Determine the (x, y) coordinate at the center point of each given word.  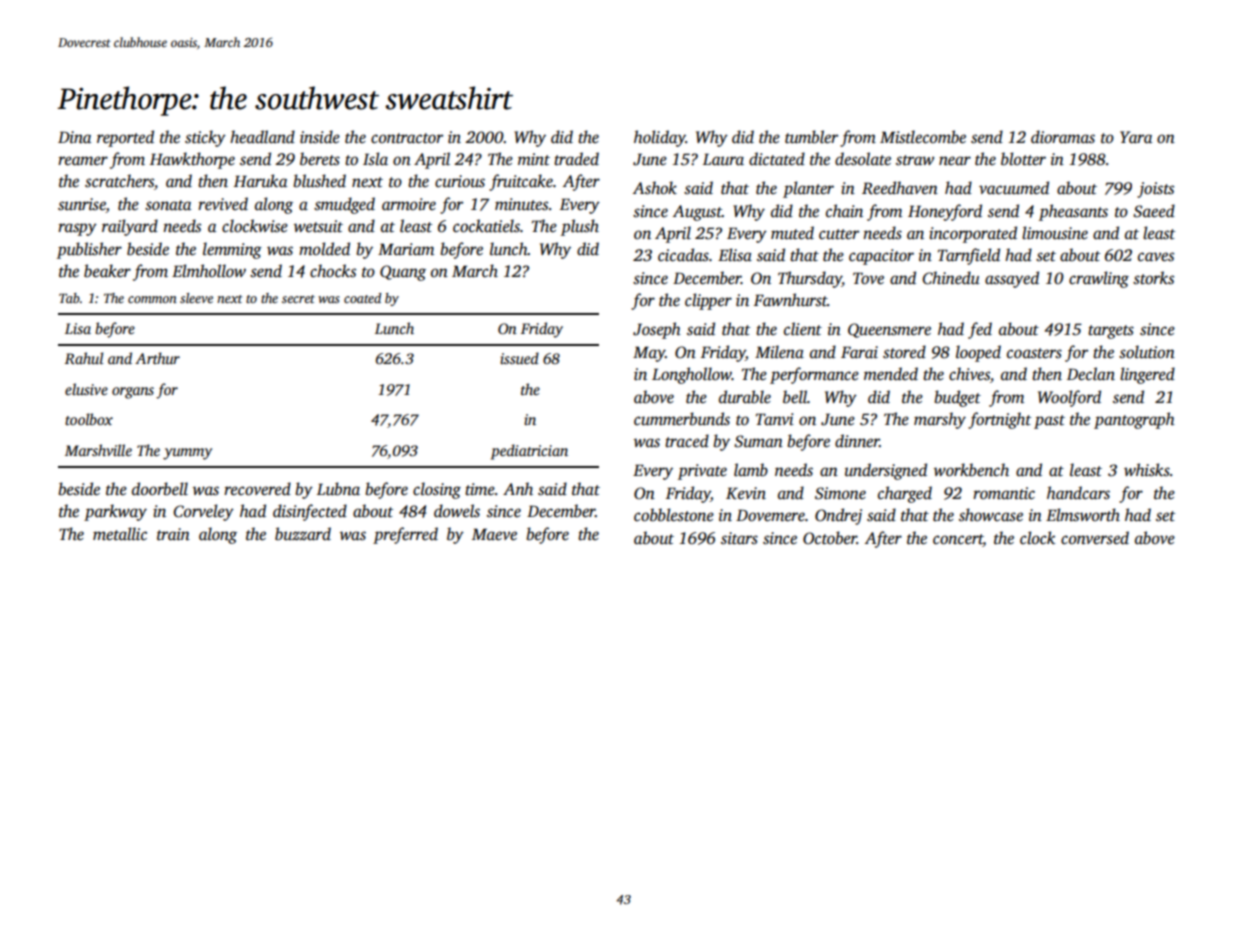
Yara (1136, 137)
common (152, 299)
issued (519, 358)
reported (125, 138)
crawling (1099, 279)
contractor (407, 138)
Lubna (338, 489)
